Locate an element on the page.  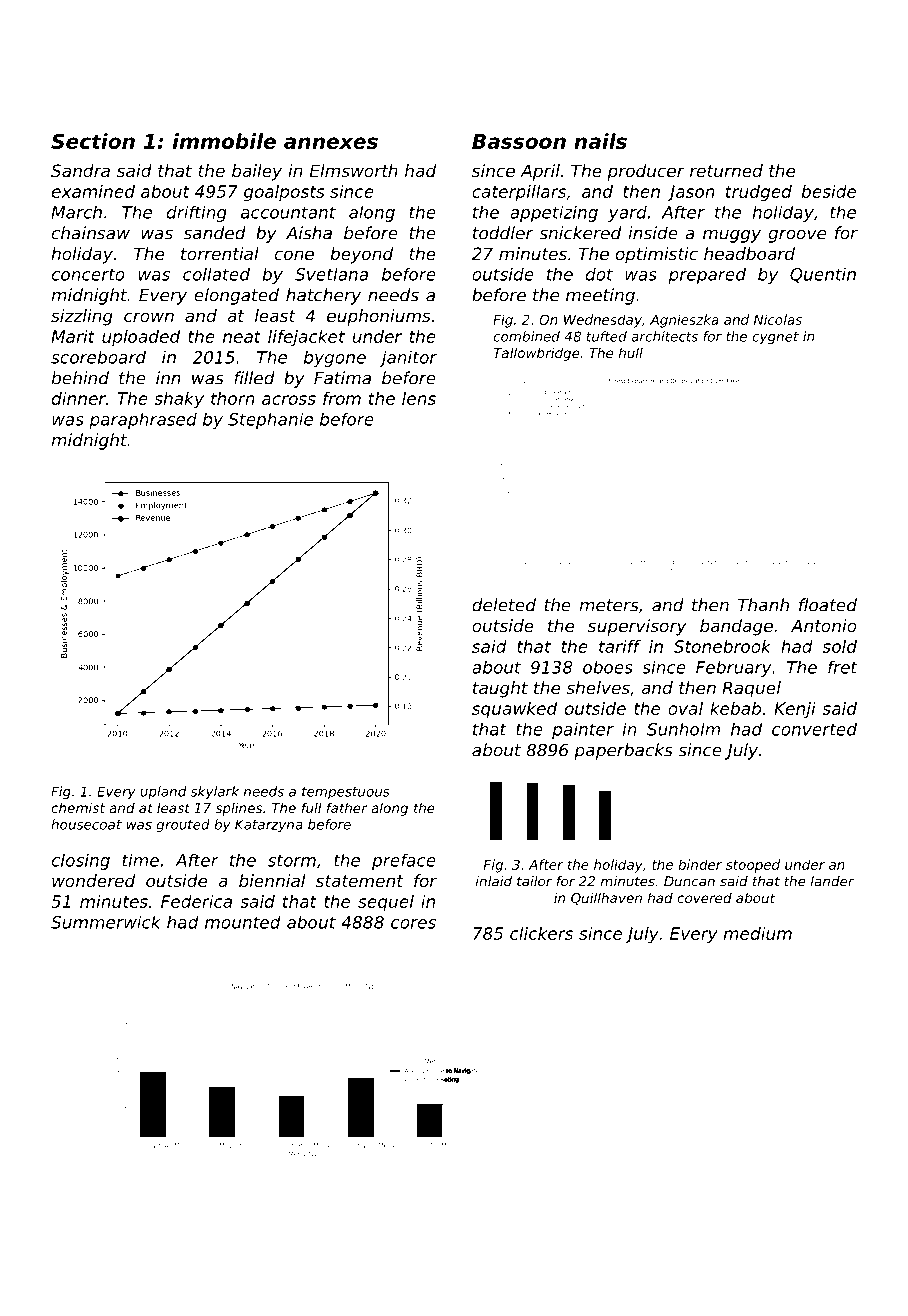
Thanh is located at coordinates (763, 605).
